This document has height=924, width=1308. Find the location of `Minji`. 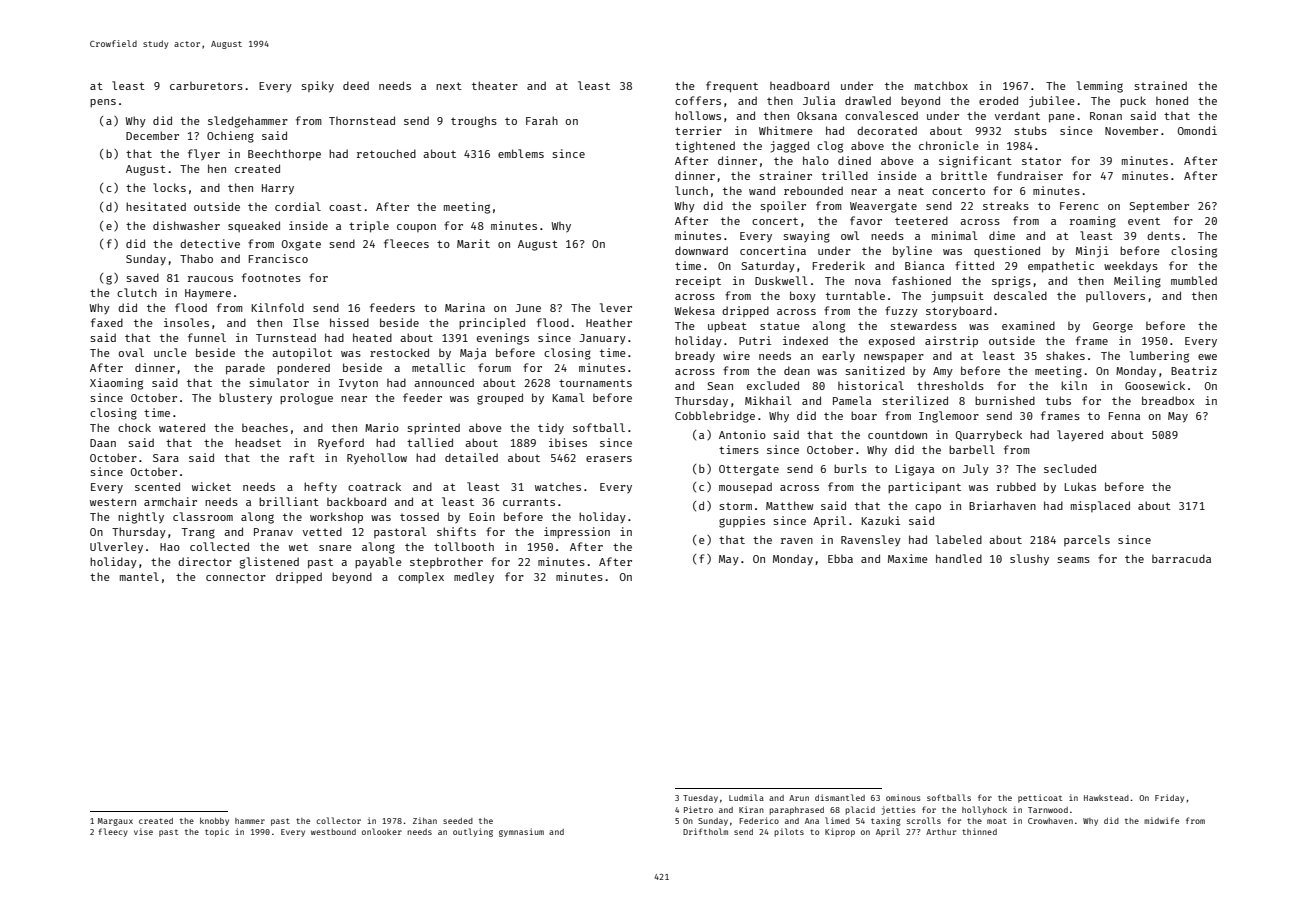

Minji is located at coordinates (1092, 252).
